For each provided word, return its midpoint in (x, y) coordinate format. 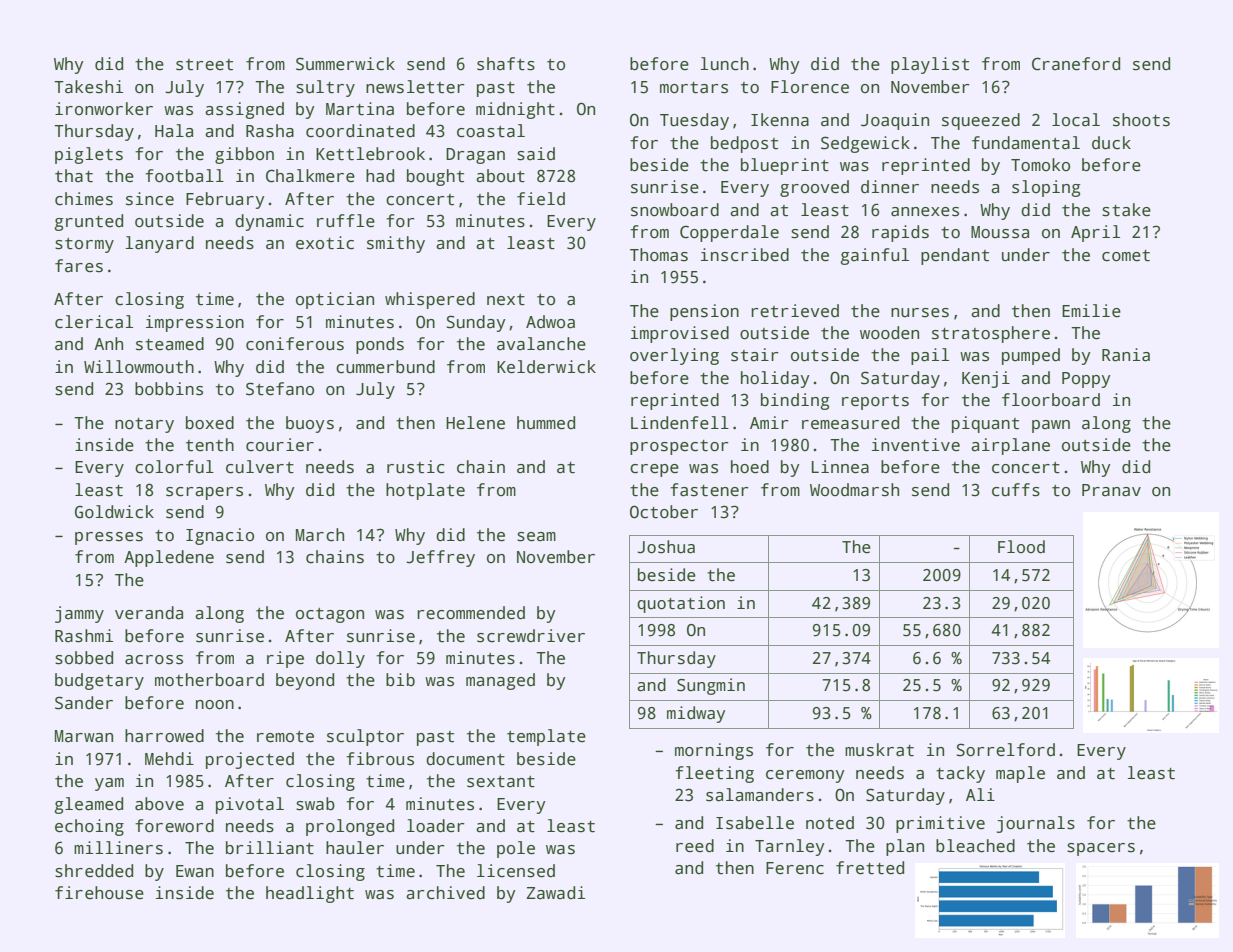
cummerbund (385, 367)
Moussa (1000, 232)
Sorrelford (1006, 750)
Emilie (1091, 311)
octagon (330, 615)
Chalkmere (310, 176)
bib (400, 680)
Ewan (195, 871)
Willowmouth (139, 367)
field (541, 199)
